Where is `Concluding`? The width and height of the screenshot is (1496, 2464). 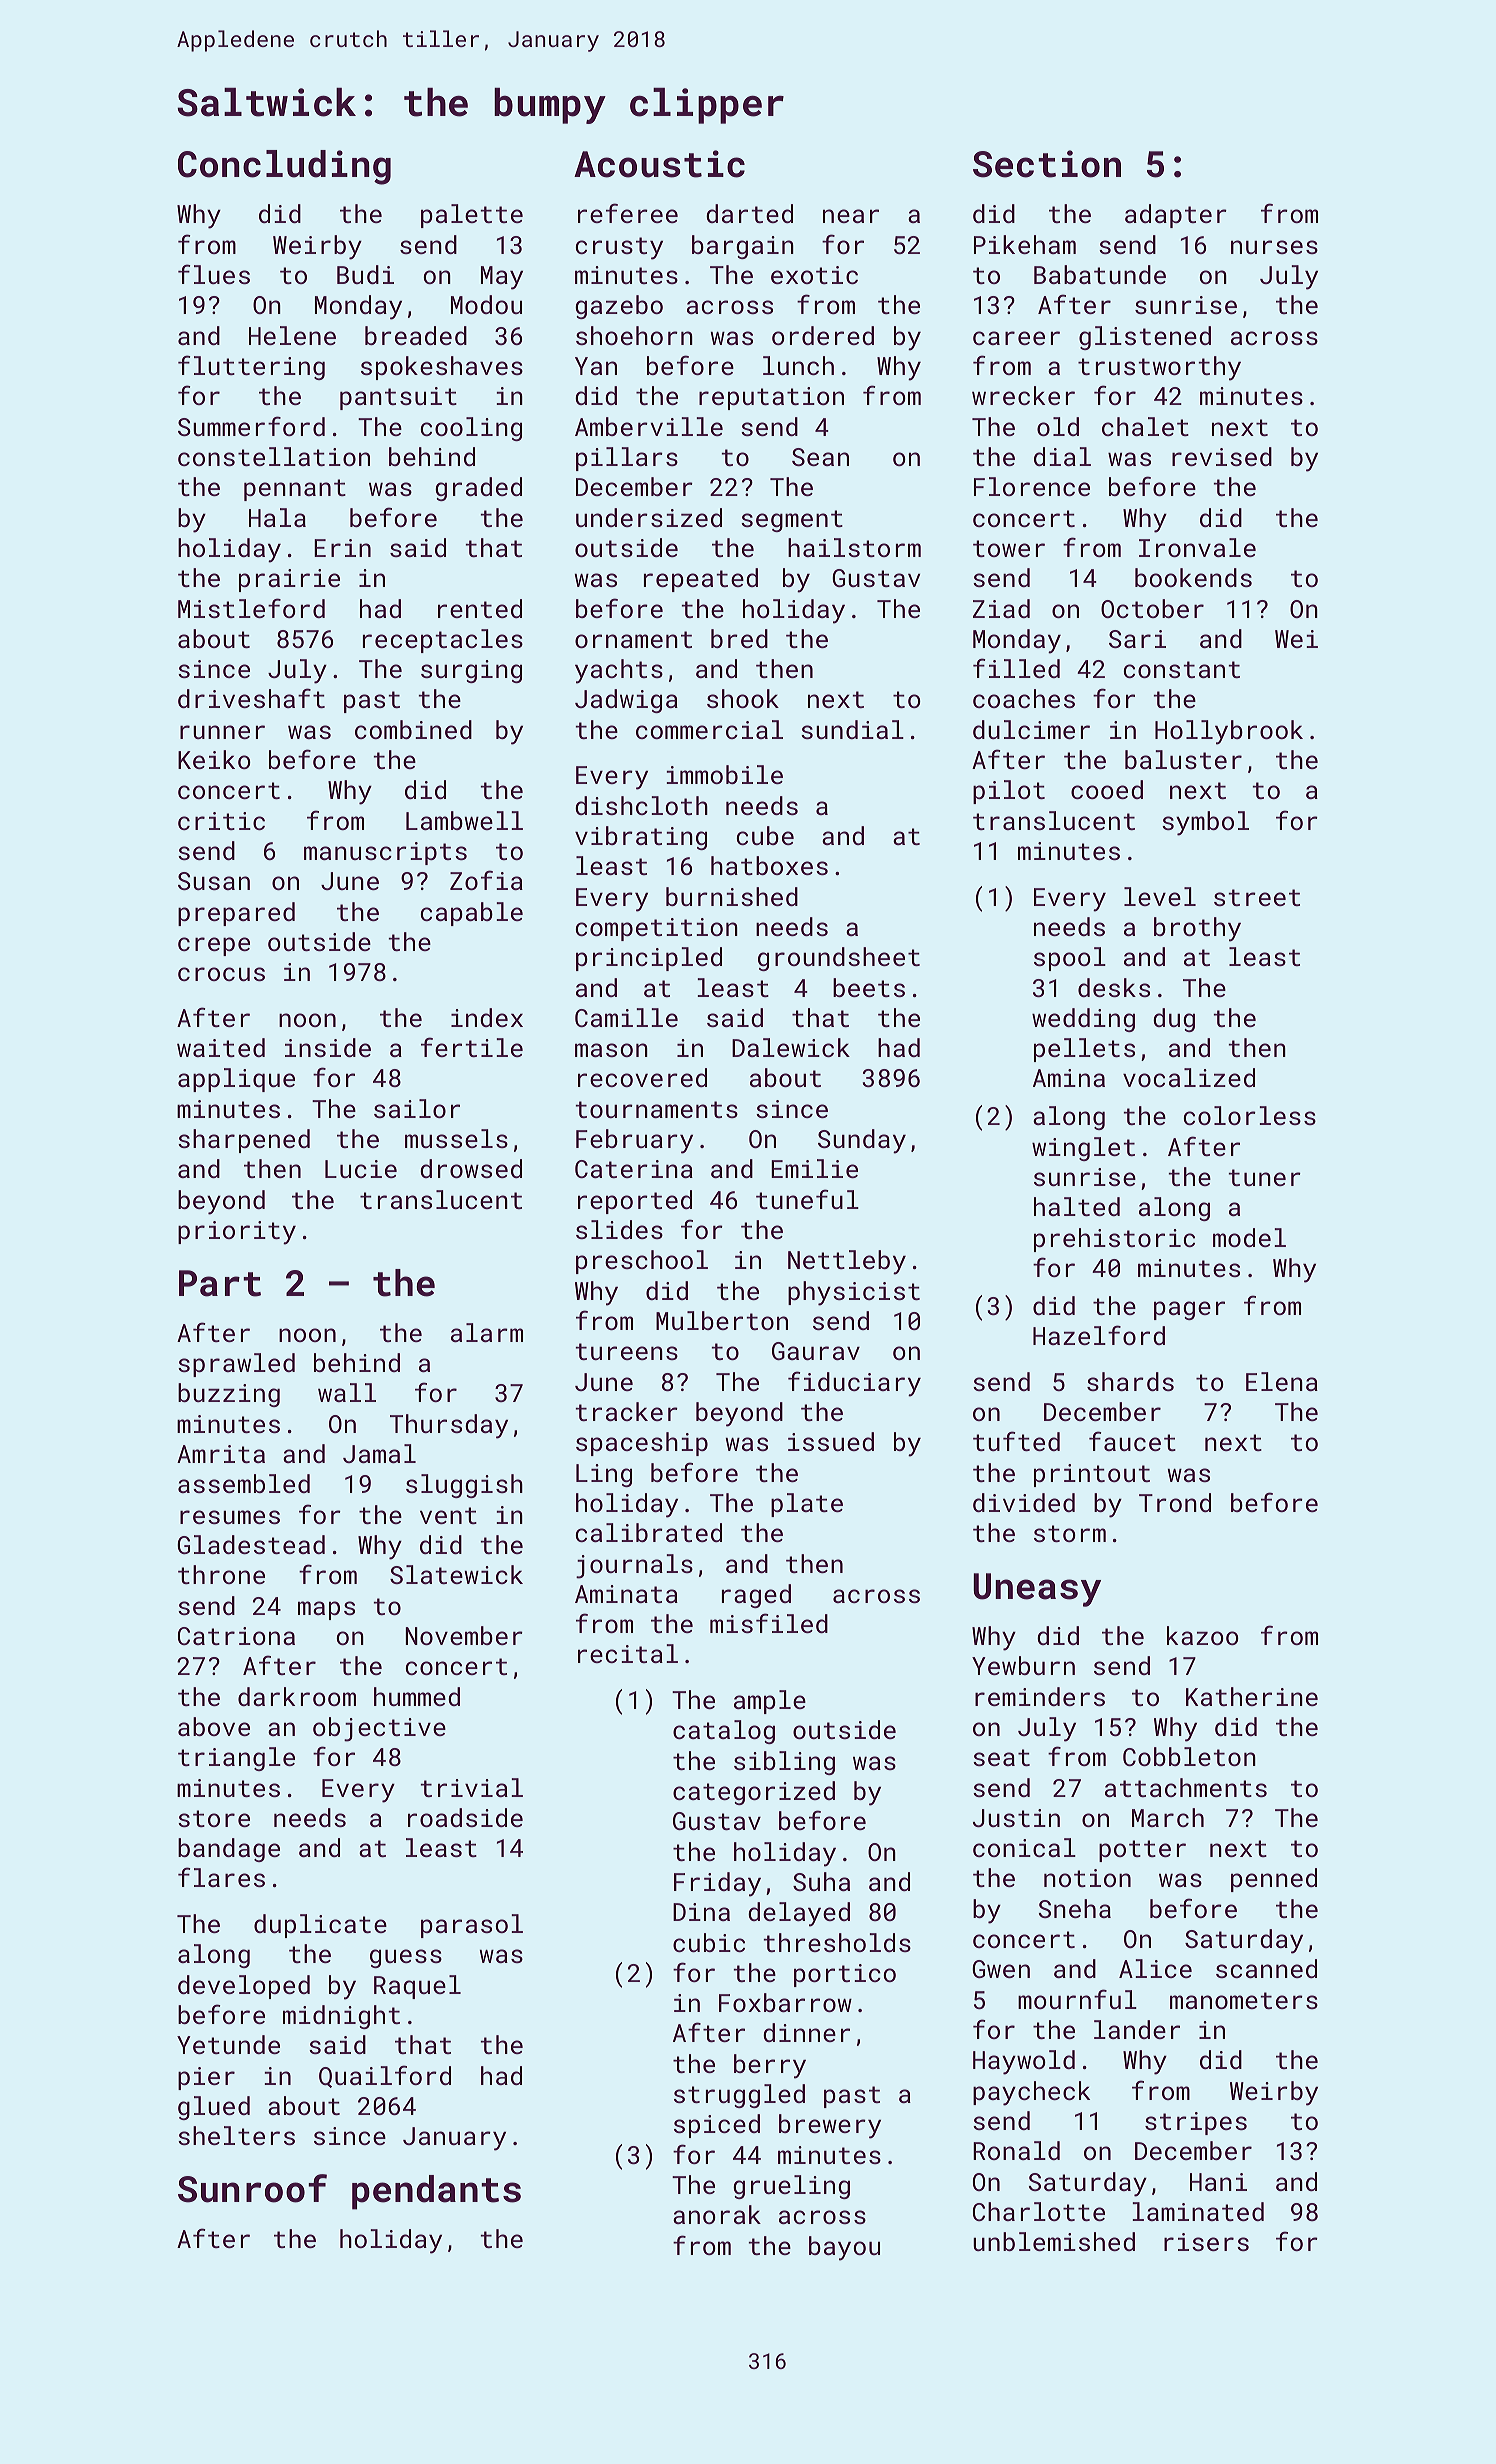 Concluding is located at coordinates (284, 167).
